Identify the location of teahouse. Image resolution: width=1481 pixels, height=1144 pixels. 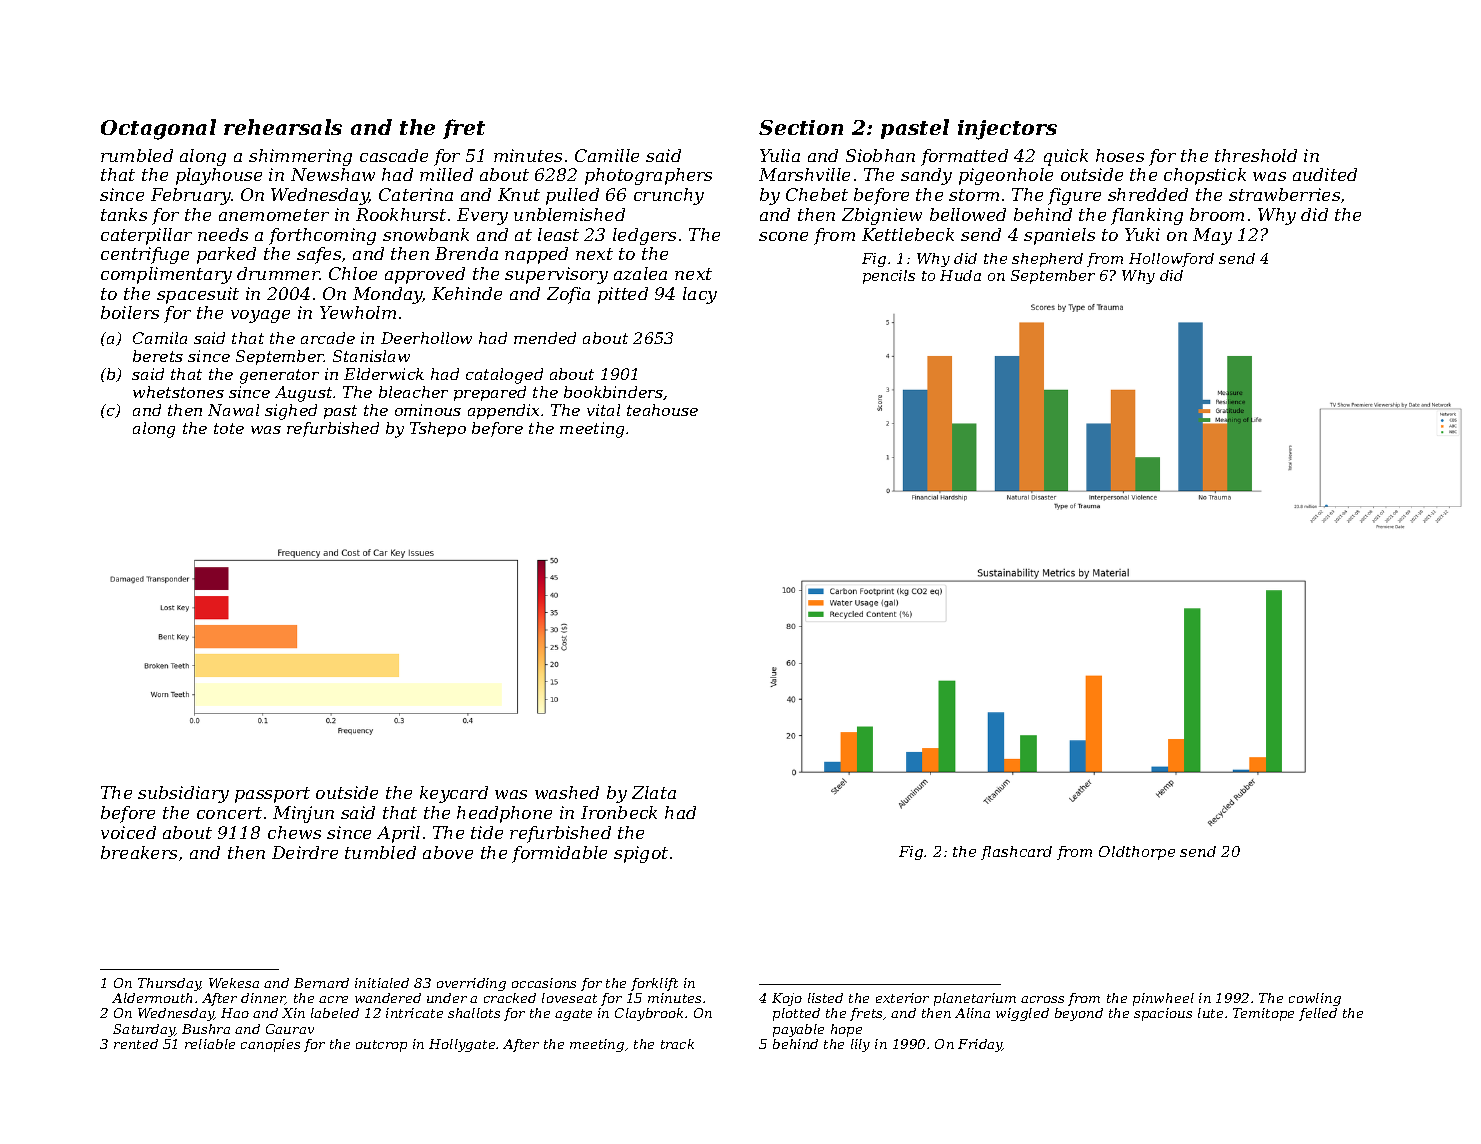
(662, 410).
